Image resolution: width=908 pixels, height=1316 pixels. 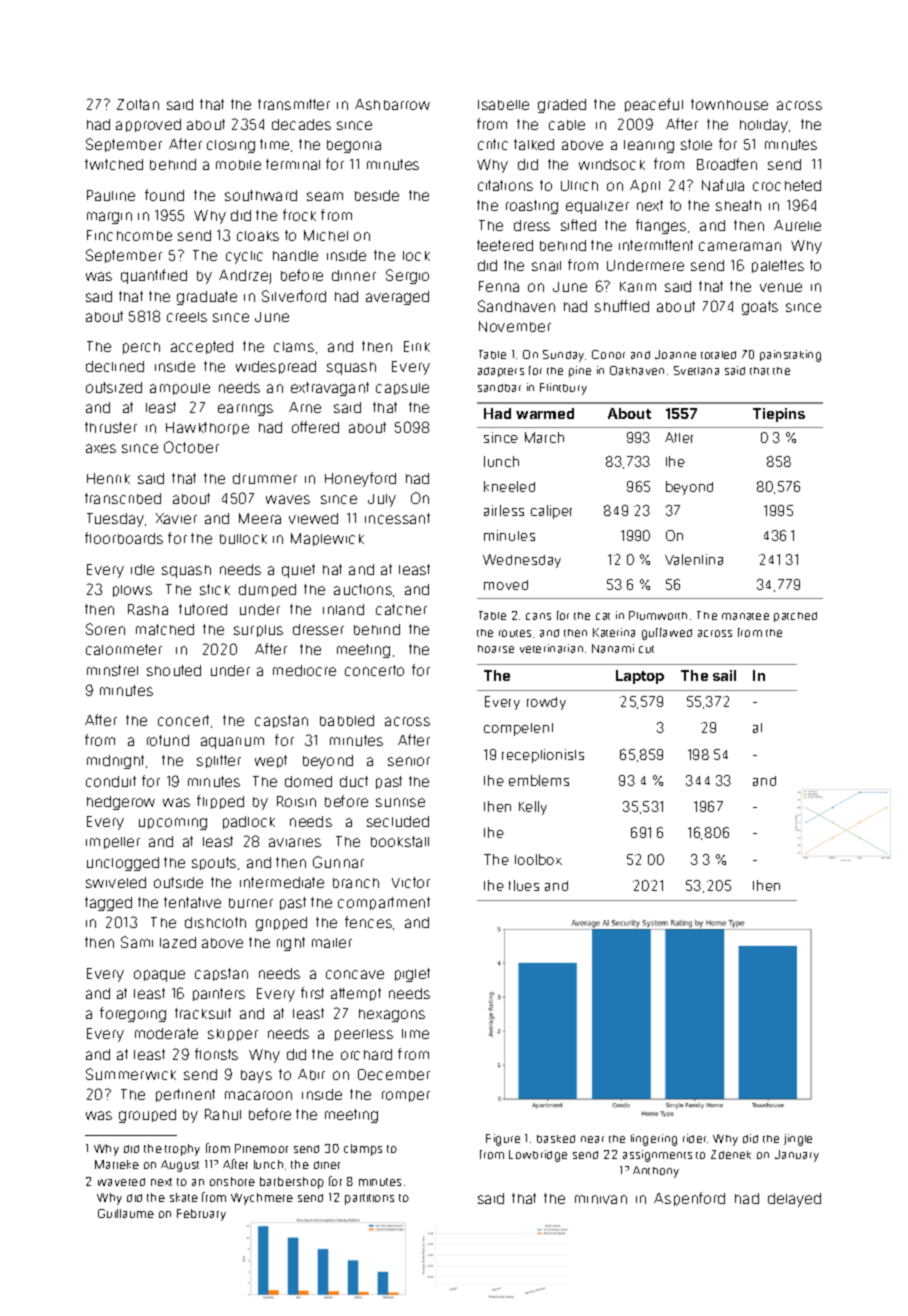 What do you see at coordinates (409, 761) in the screenshot?
I see `senior` at bounding box center [409, 761].
